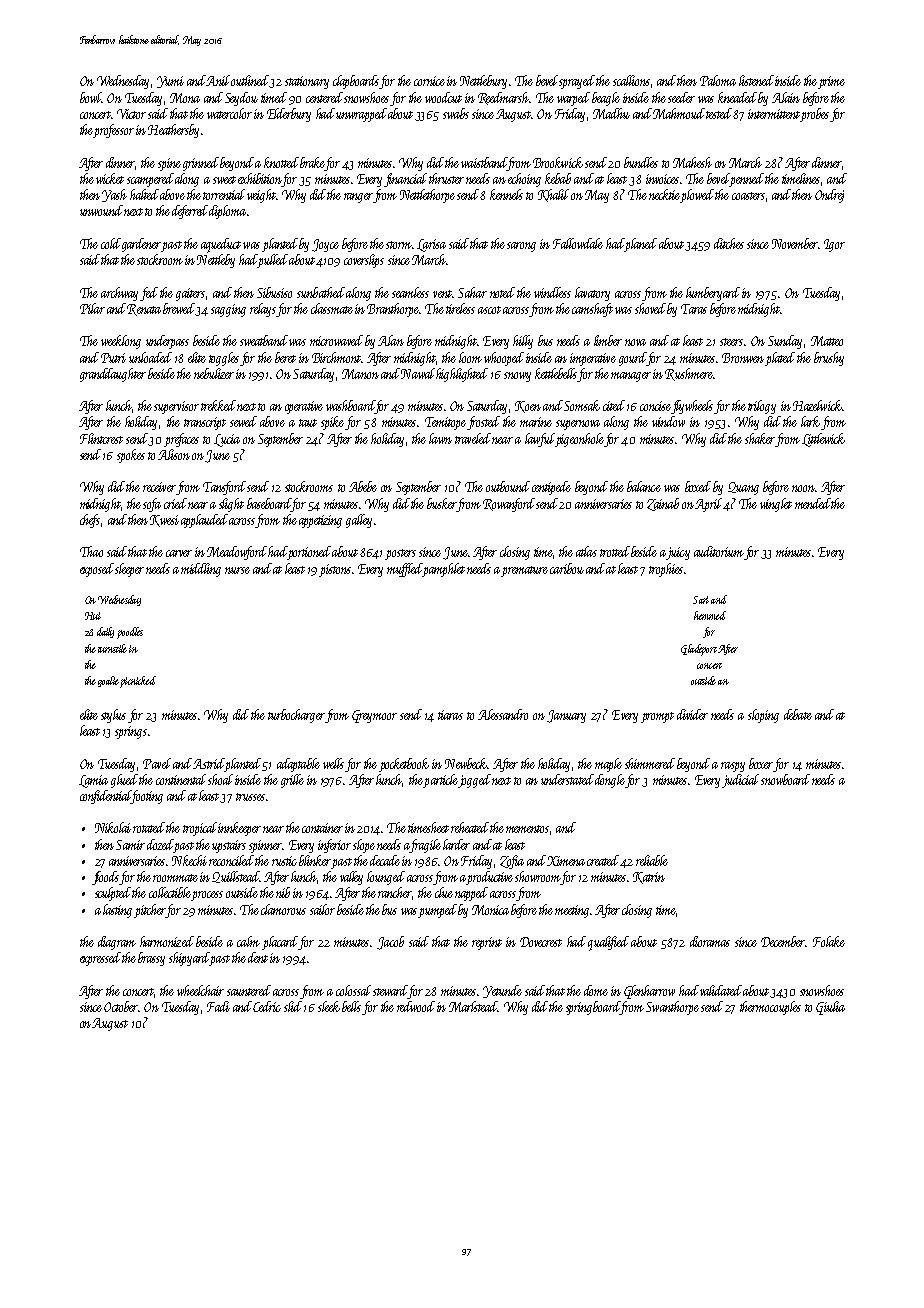  I want to click on windless, so click(552, 292).
